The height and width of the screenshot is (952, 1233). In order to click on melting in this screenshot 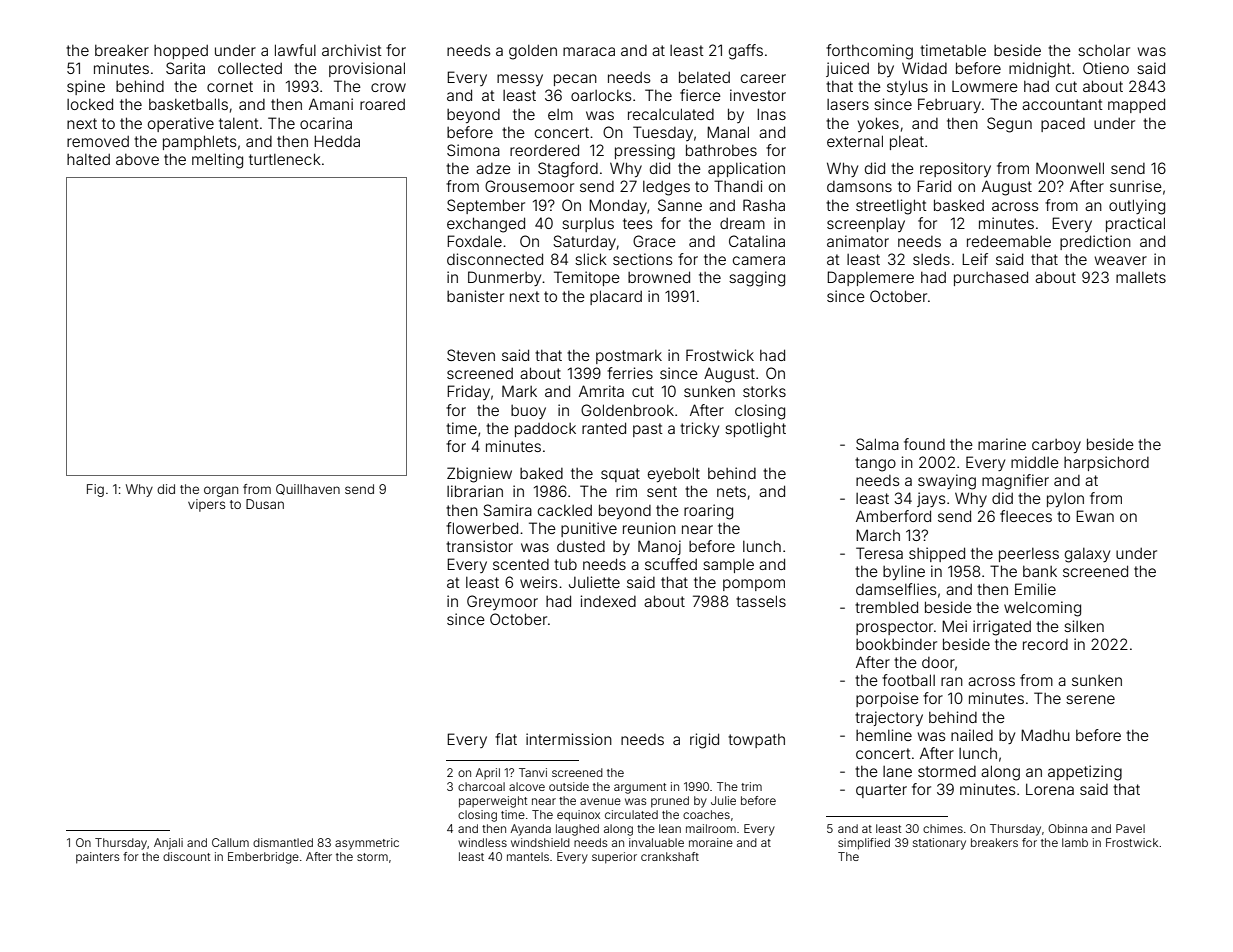, I will do `click(217, 161)`.
